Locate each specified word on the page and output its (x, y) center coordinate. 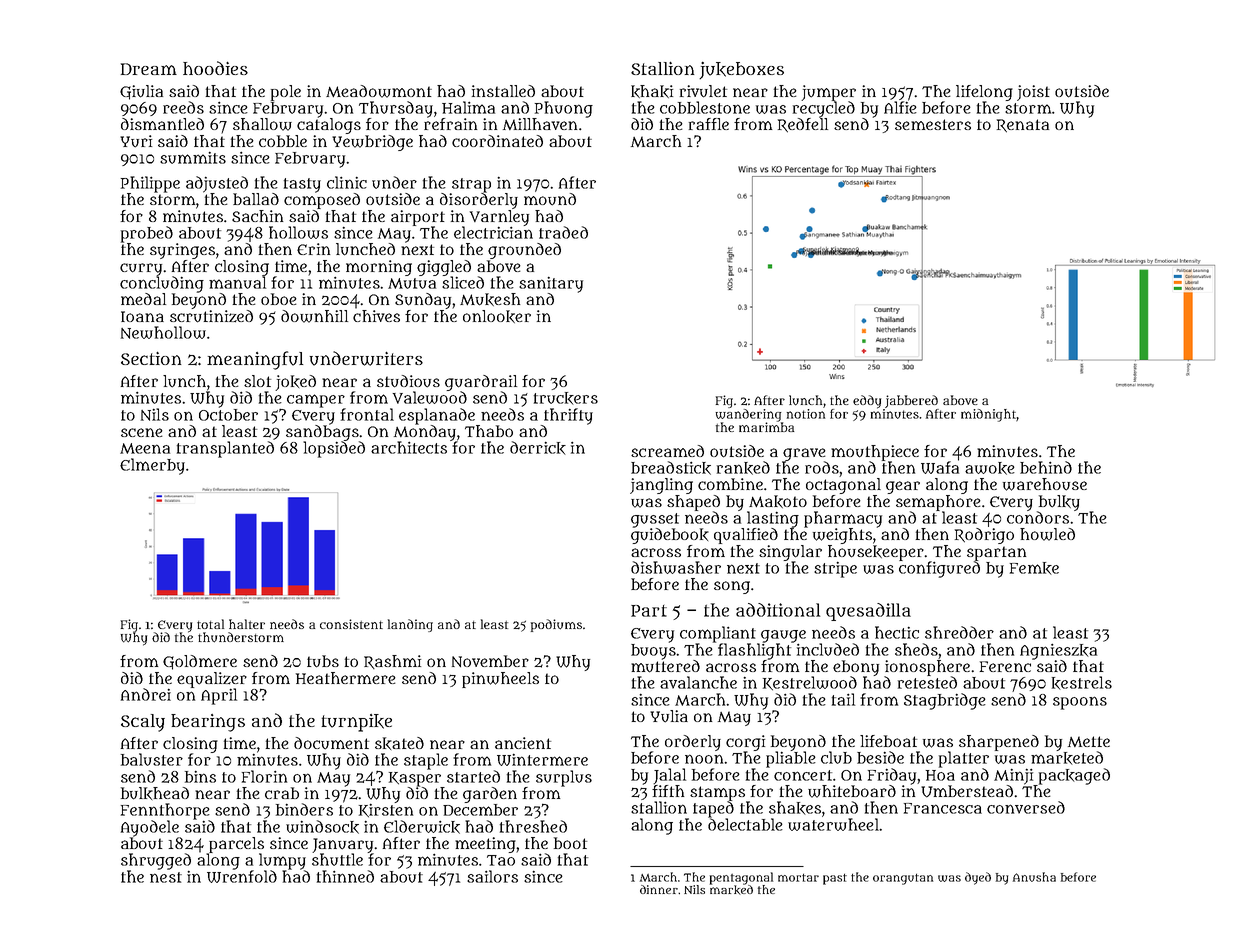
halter (247, 624)
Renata (1023, 126)
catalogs (329, 126)
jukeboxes (741, 70)
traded (563, 232)
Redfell (803, 125)
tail (843, 699)
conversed (1026, 807)
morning (379, 268)
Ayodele (150, 828)
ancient (523, 743)
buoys (653, 652)
